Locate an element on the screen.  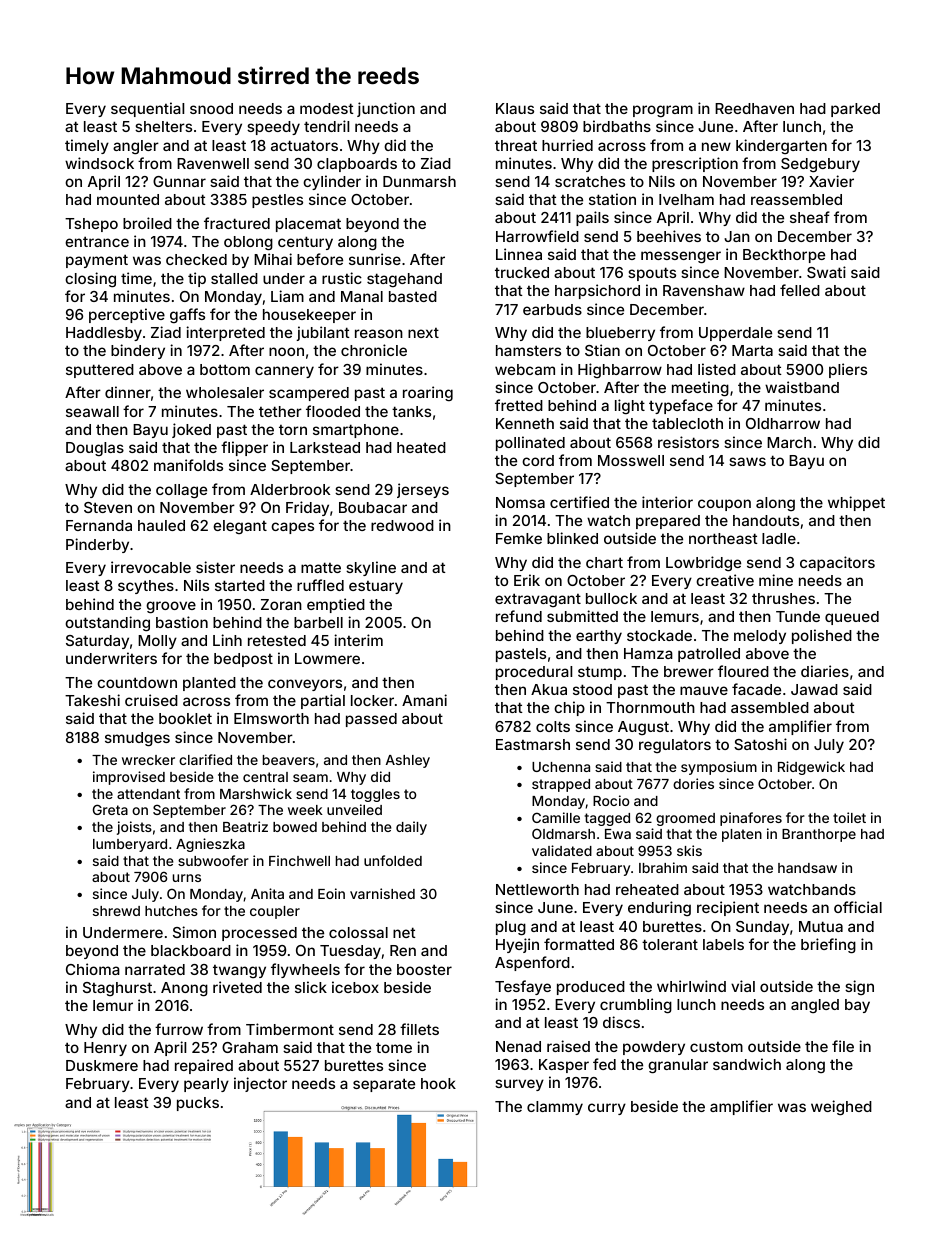
Duskmere is located at coordinates (102, 1065).
